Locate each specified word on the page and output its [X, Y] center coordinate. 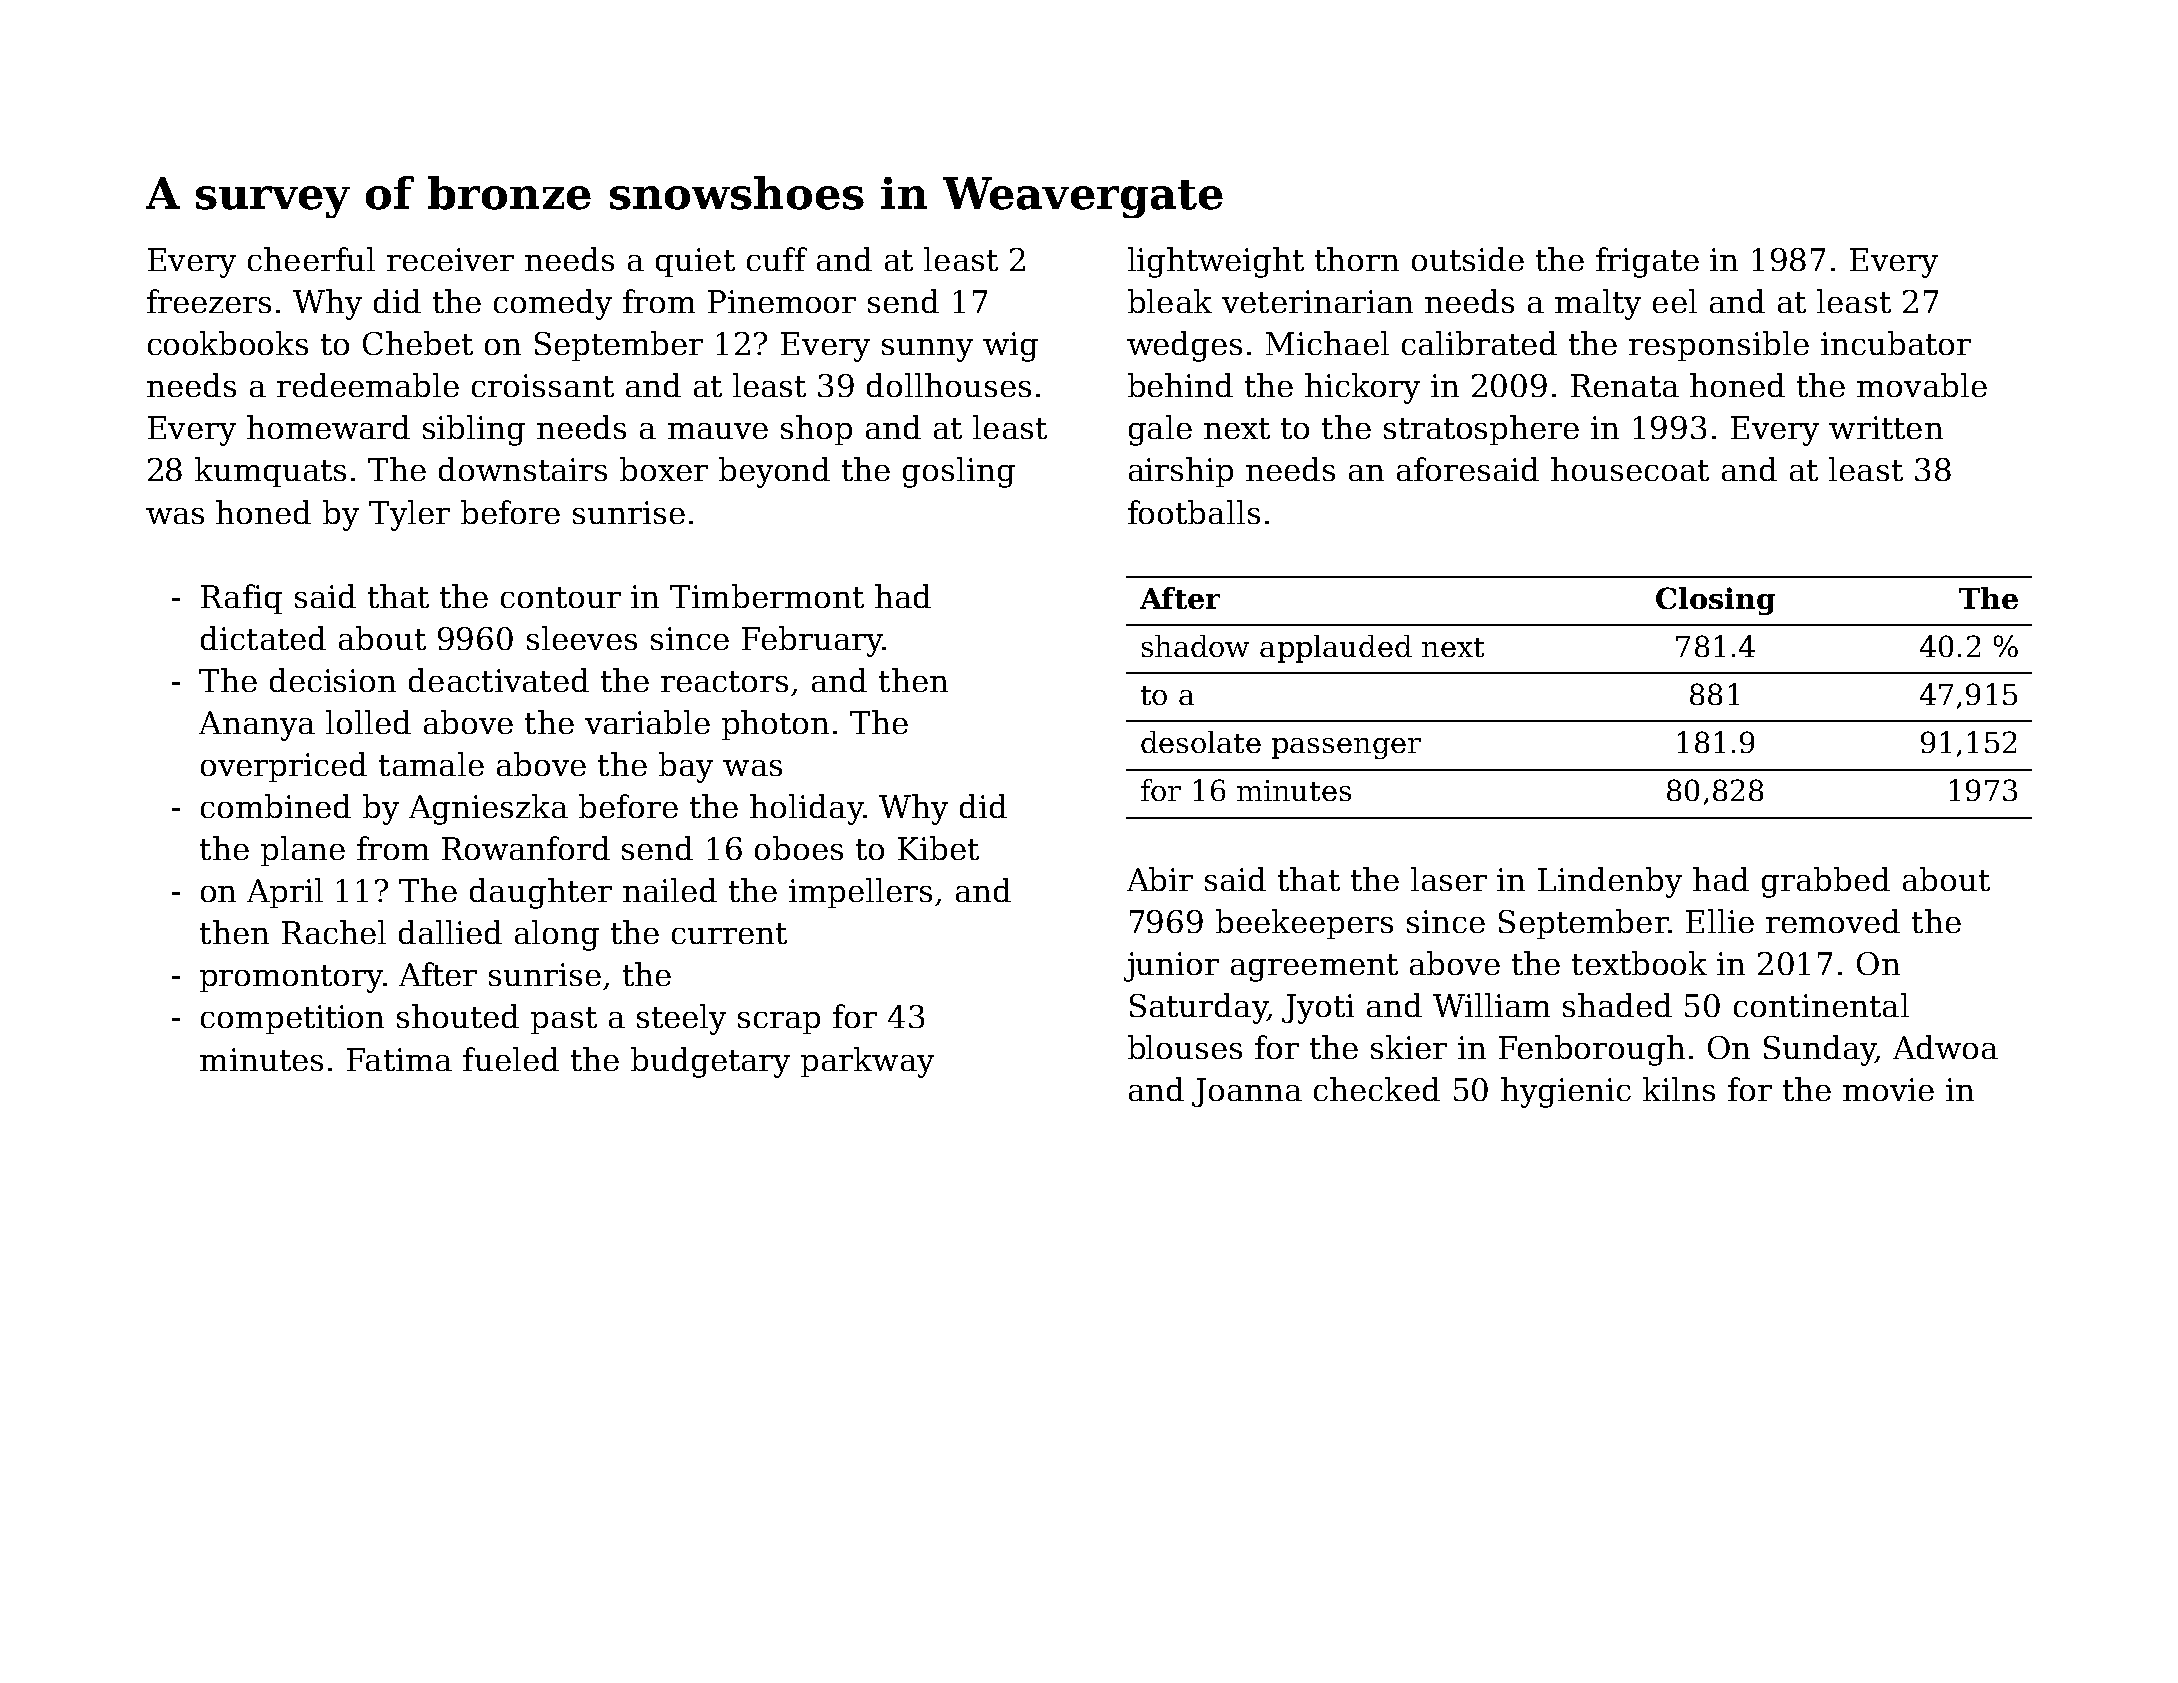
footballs [1194, 512]
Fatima [399, 1059]
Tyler [409, 515]
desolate [1201, 742]
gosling [959, 472]
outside [1468, 259]
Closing [1715, 601]
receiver [450, 259]
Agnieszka [488, 809]
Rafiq [241, 599]
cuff [777, 259]
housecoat [1630, 469]
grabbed [1826, 882]
